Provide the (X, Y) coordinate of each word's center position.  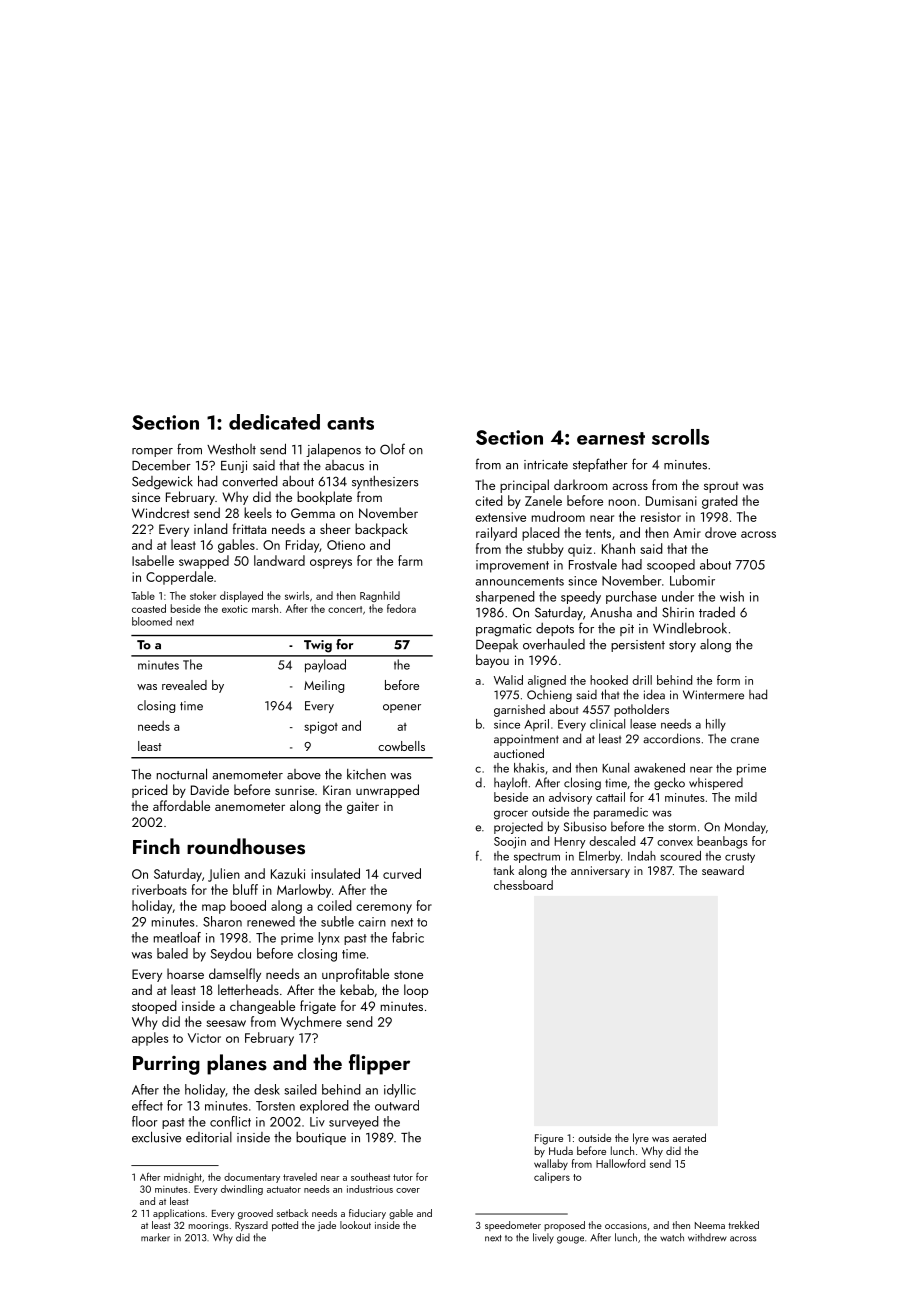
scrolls (680, 437)
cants (350, 423)
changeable (262, 1007)
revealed (184, 685)
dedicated (274, 422)
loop (416, 991)
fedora (401, 608)
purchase (631, 597)
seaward (723, 870)
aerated (689, 1137)
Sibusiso (585, 826)
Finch (156, 846)
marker (155, 1237)
